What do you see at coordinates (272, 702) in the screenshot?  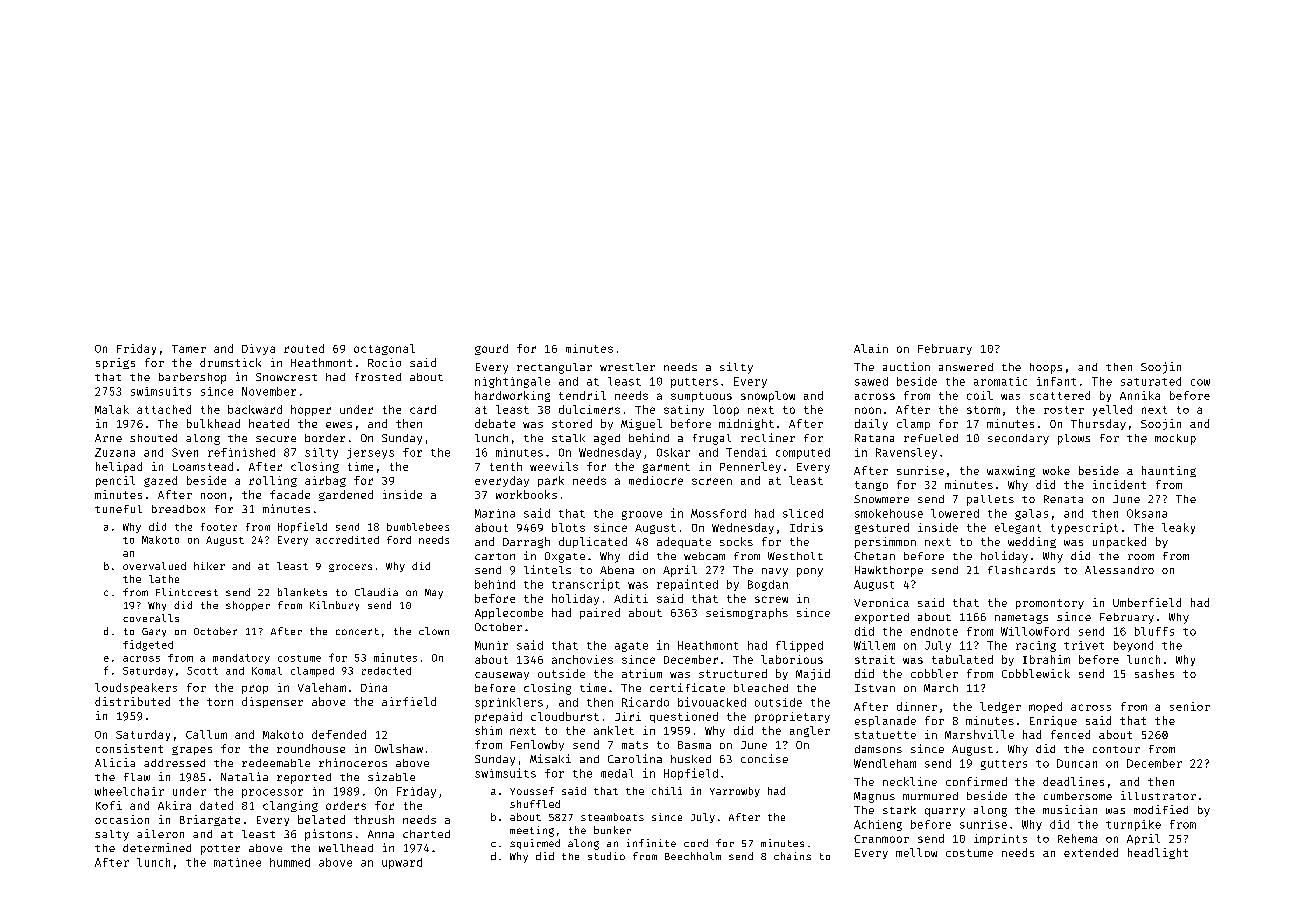 I see `dispenser` at bounding box center [272, 702].
